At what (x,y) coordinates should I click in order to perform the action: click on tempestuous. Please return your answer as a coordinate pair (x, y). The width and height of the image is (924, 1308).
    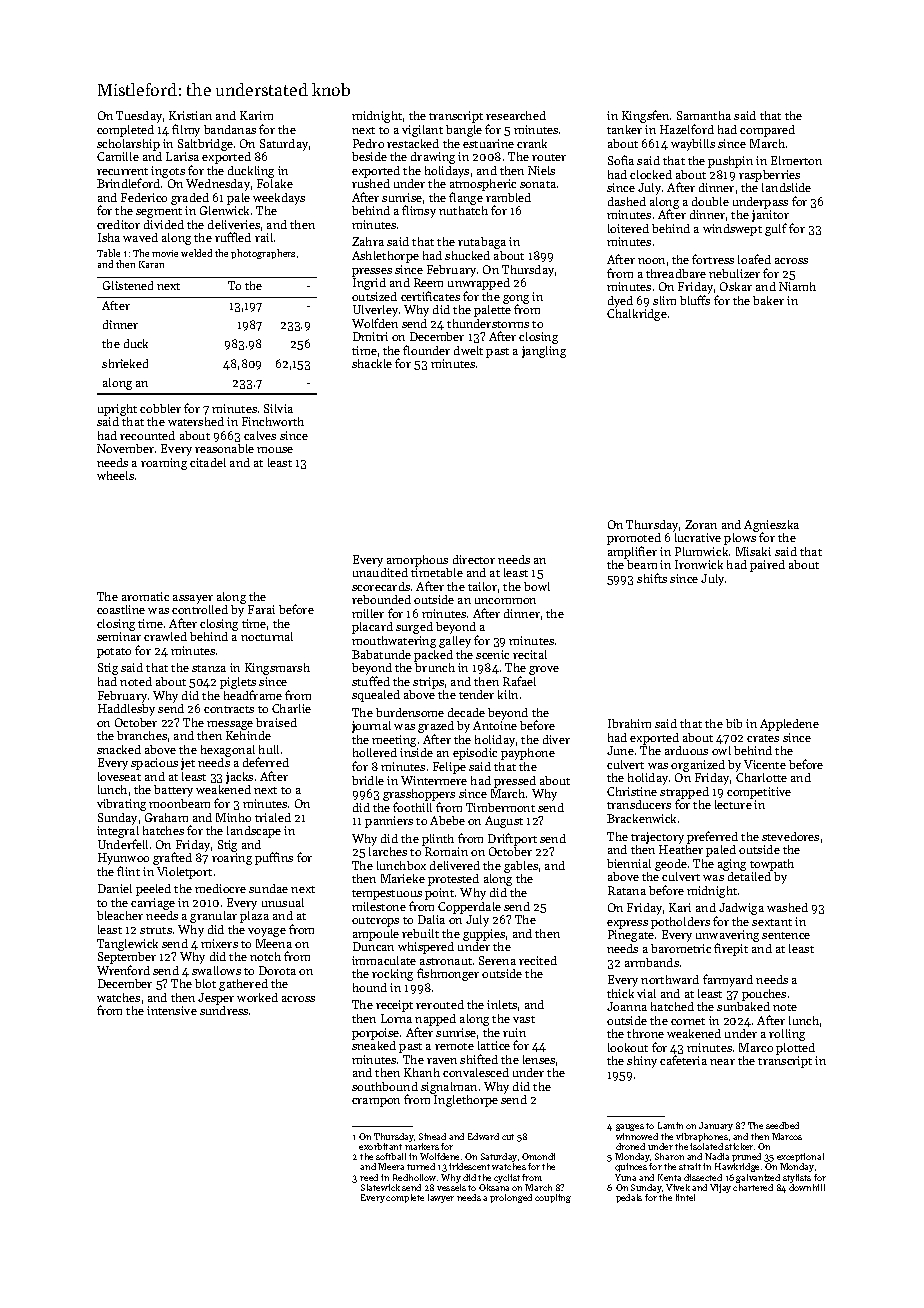
    Looking at the image, I should click on (387, 895).
